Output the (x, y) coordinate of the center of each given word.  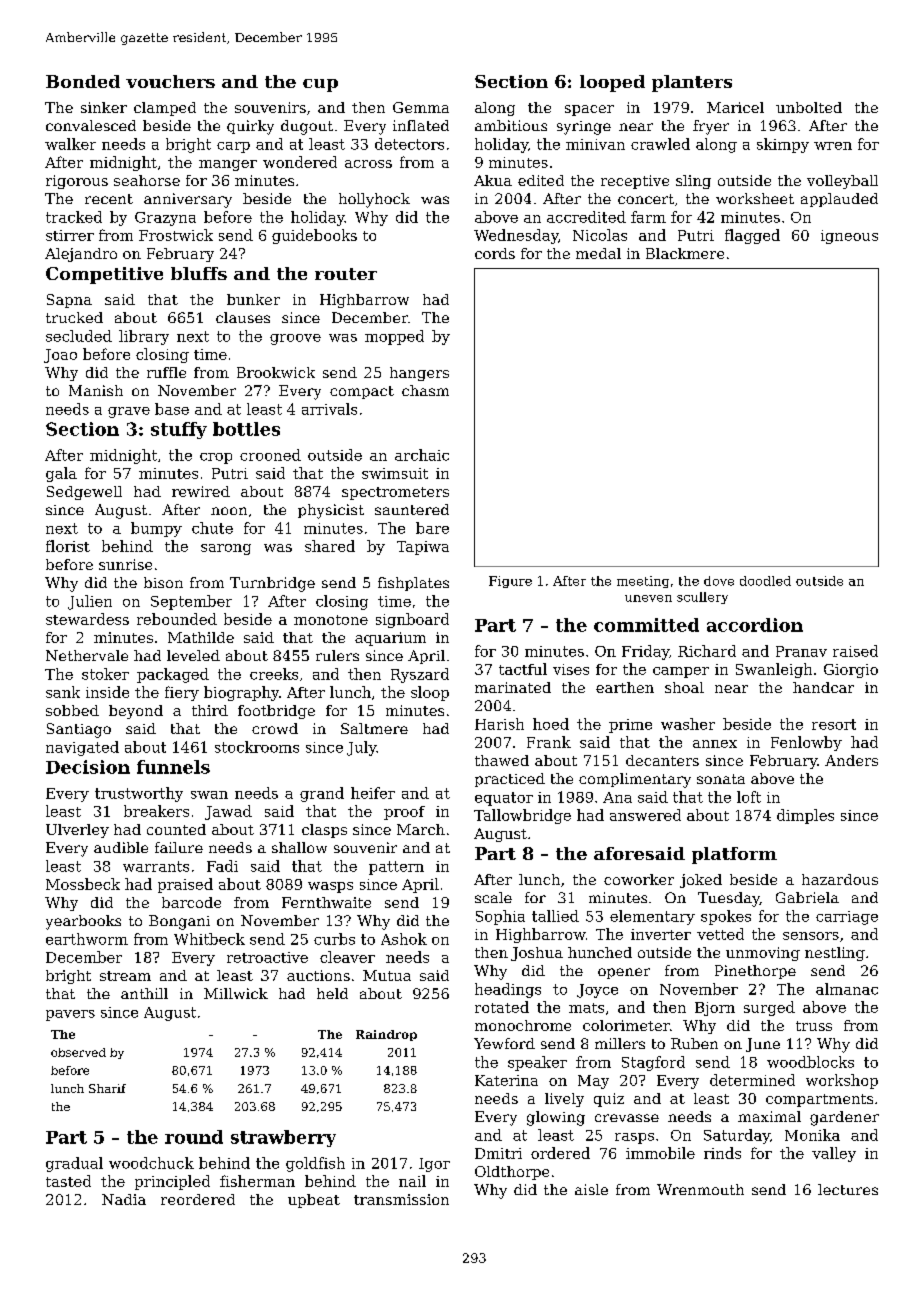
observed (78, 1052)
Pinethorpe (755, 972)
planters (692, 83)
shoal (684, 687)
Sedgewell (84, 493)
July (362, 748)
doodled (765, 581)
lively (564, 1100)
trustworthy (139, 794)
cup (320, 85)
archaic (422, 455)
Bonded (83, 81)
